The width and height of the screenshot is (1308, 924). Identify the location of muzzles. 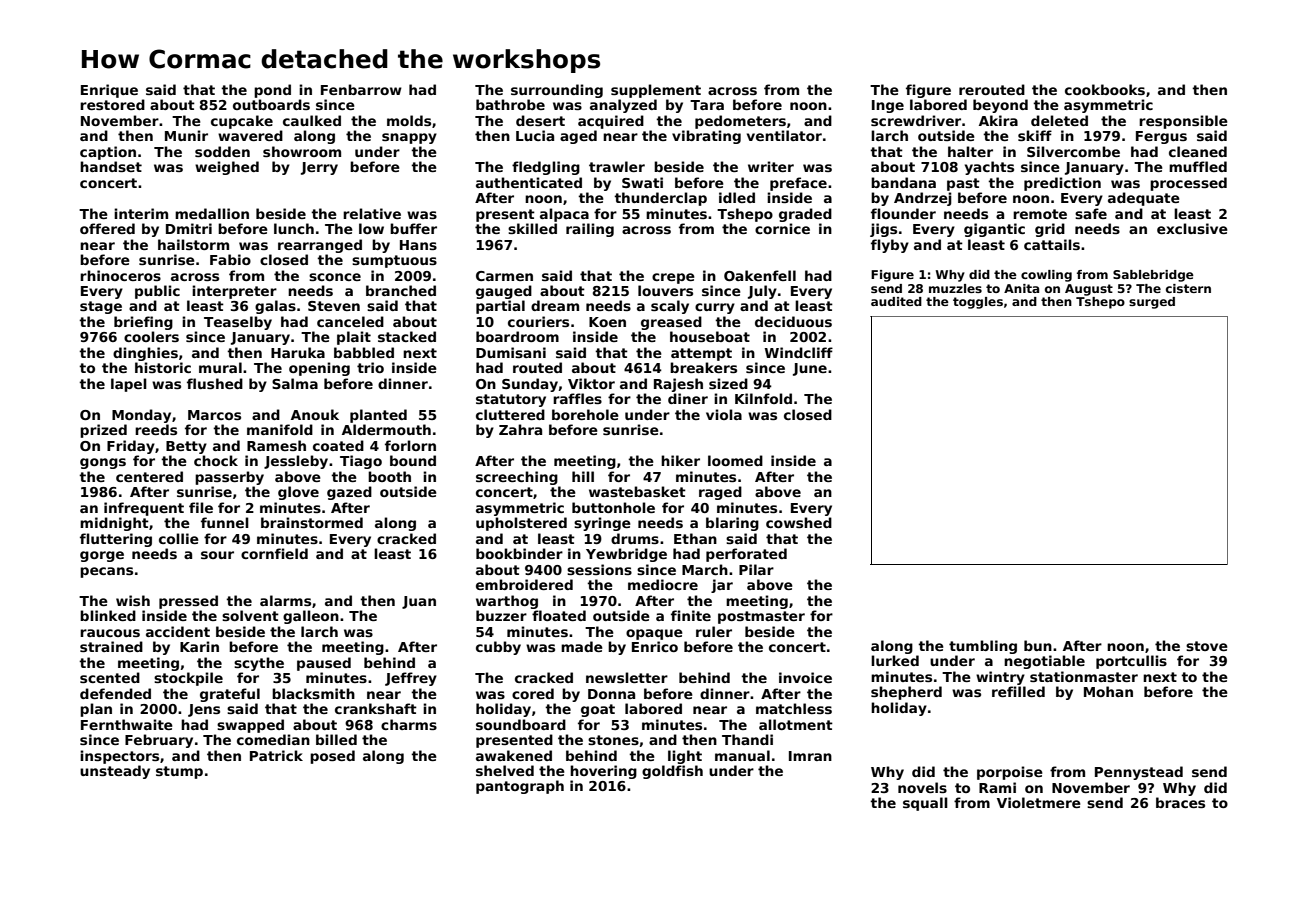
(955, 288).
